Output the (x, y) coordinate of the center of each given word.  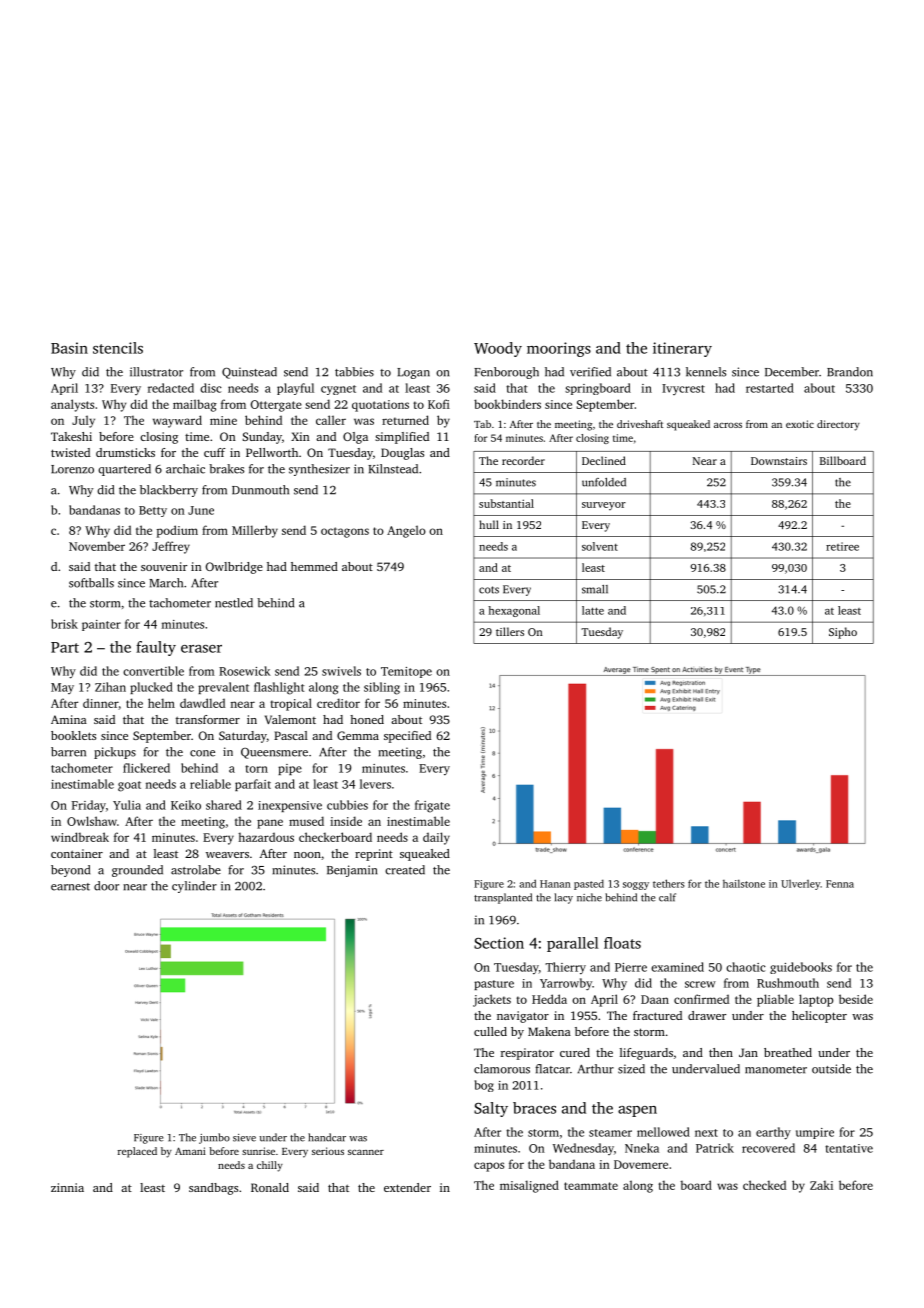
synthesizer (319, 470)
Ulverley (800, 885)
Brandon (850, 372)
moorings (559, 349)
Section (499, 943)
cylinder (194, 887)
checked (764, 1185)
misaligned (529, 1186)
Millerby (255, 531)
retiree (842, 546)
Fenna (840, 884)
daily (436, 838)
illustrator (156, 372)
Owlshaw (92, 821)
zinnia (67, 1187)
